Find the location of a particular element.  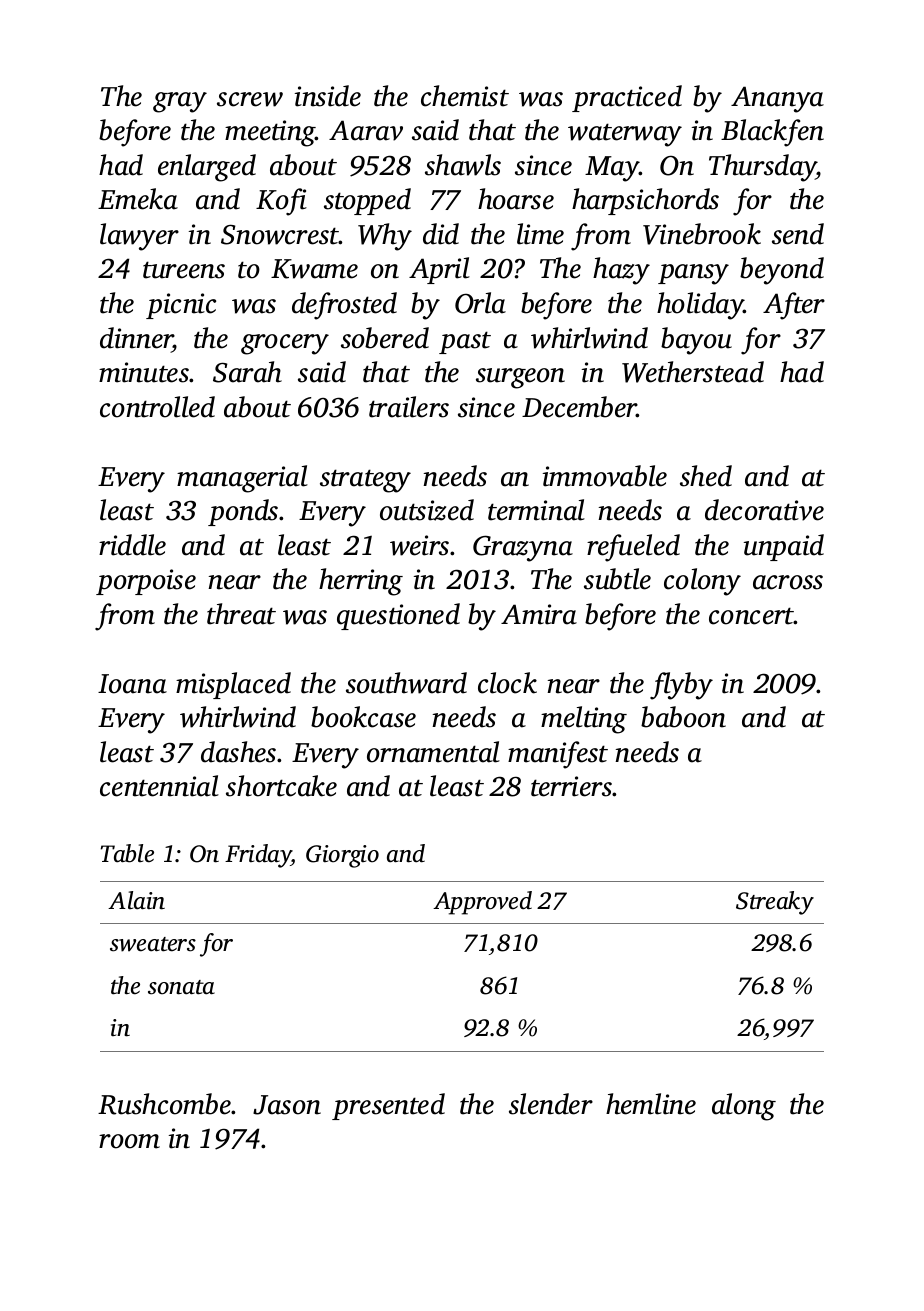

Amira is located at coordinates (539, 614).
